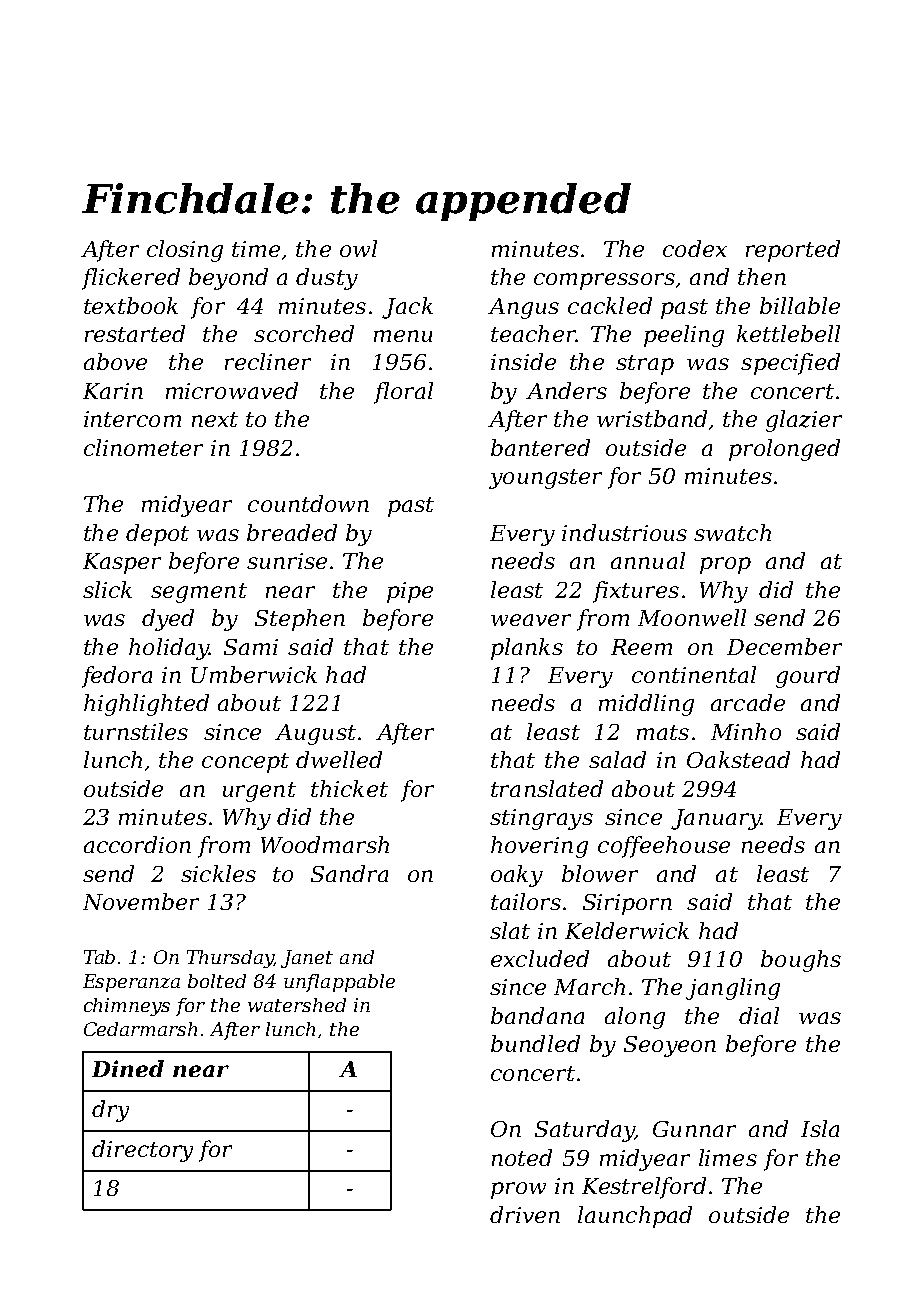 Image resolution: width=924 pixels, height=1311 pixels. I want to click on launchpad, so click(635, 1217).
